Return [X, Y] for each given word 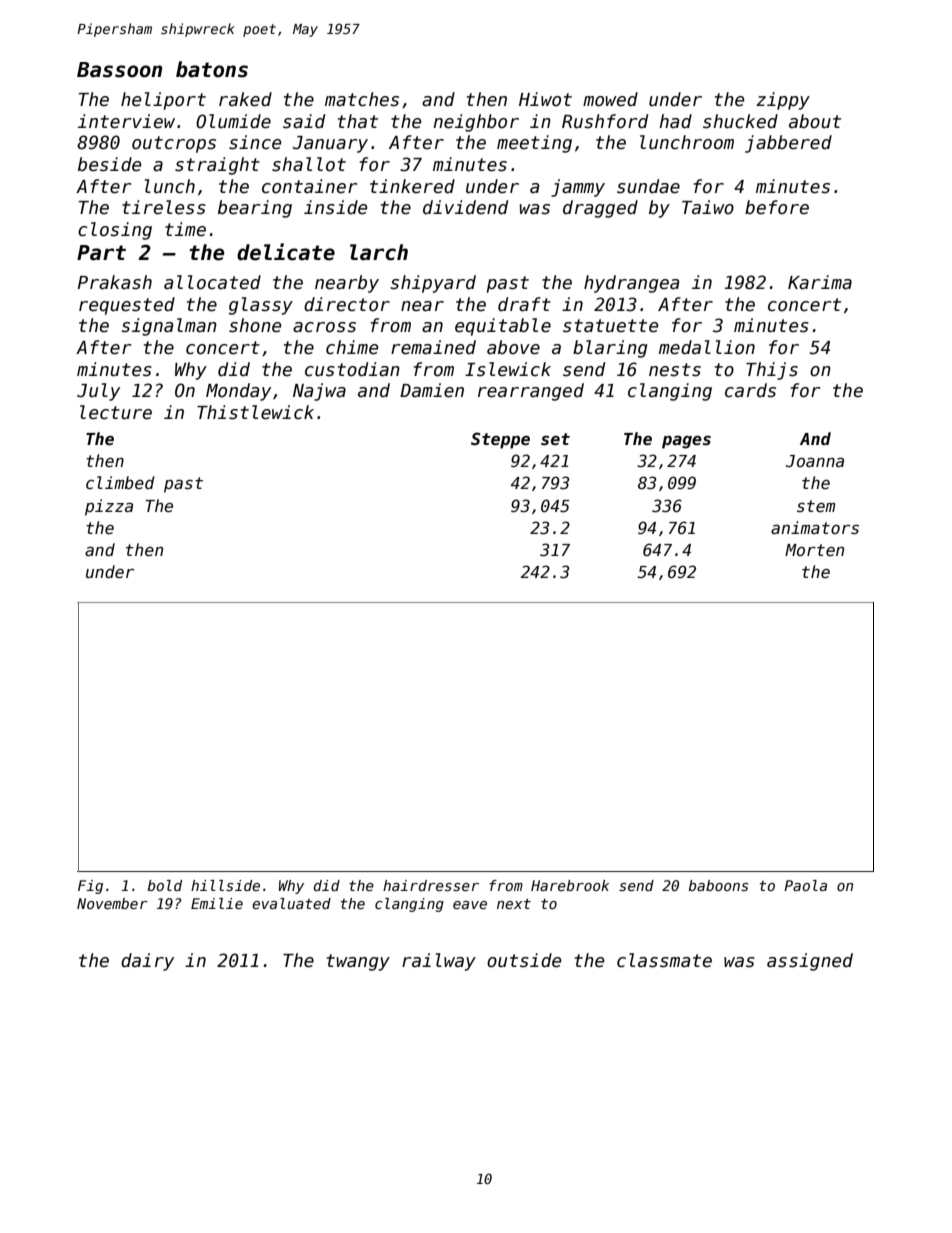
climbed [120, 482]
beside [109, 164]
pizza [109, 507]
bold [165, 885]
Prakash [115, 282]
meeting [534, 144]
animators [815, 527]
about [815, 121]
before [777, 207]
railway [439, 962]
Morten [814, 550]
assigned [810, 962]
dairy [147, 962]
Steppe [500, 440]
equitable [503, 327]
